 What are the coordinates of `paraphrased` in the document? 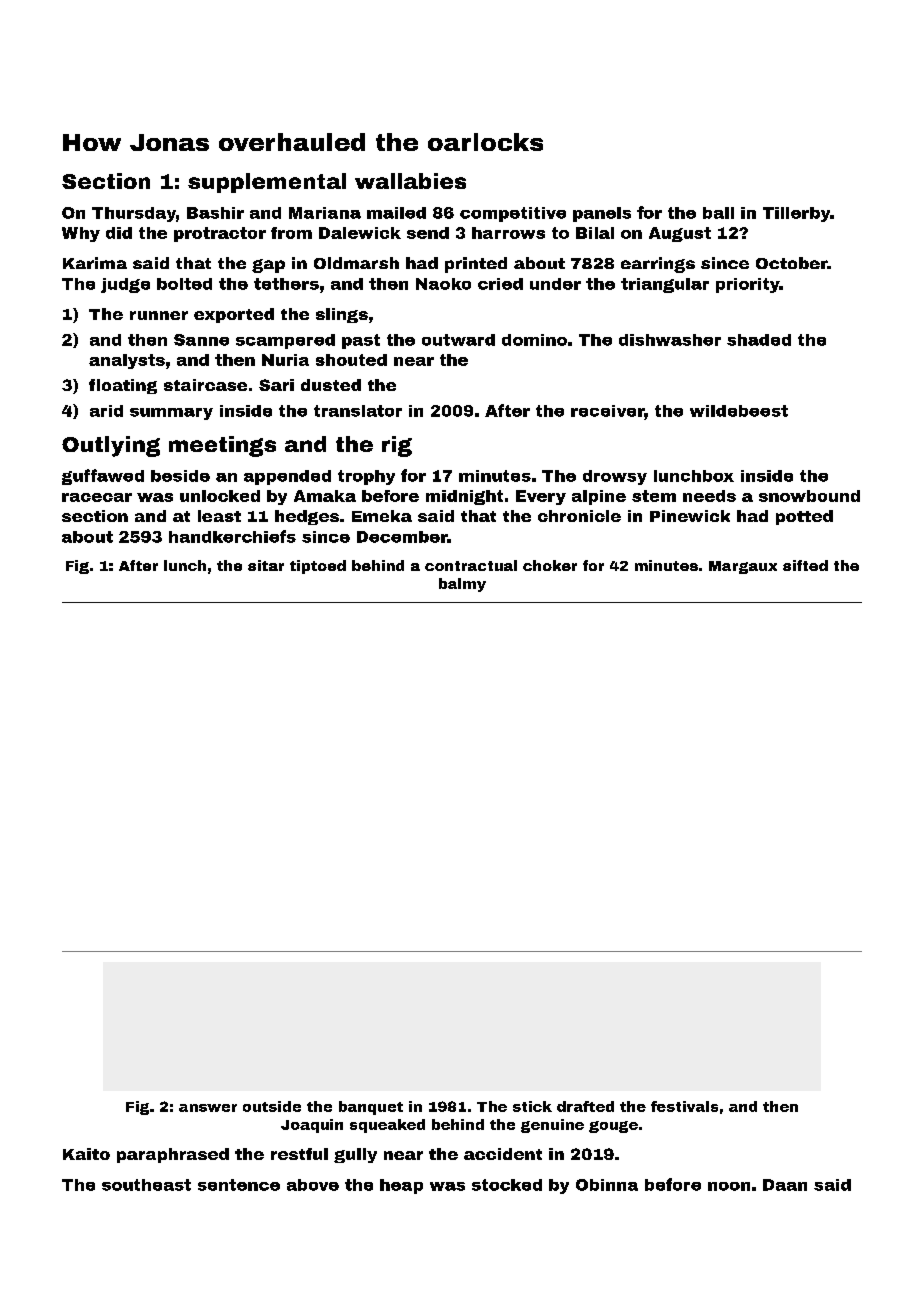 It's located at (173, 1155).
